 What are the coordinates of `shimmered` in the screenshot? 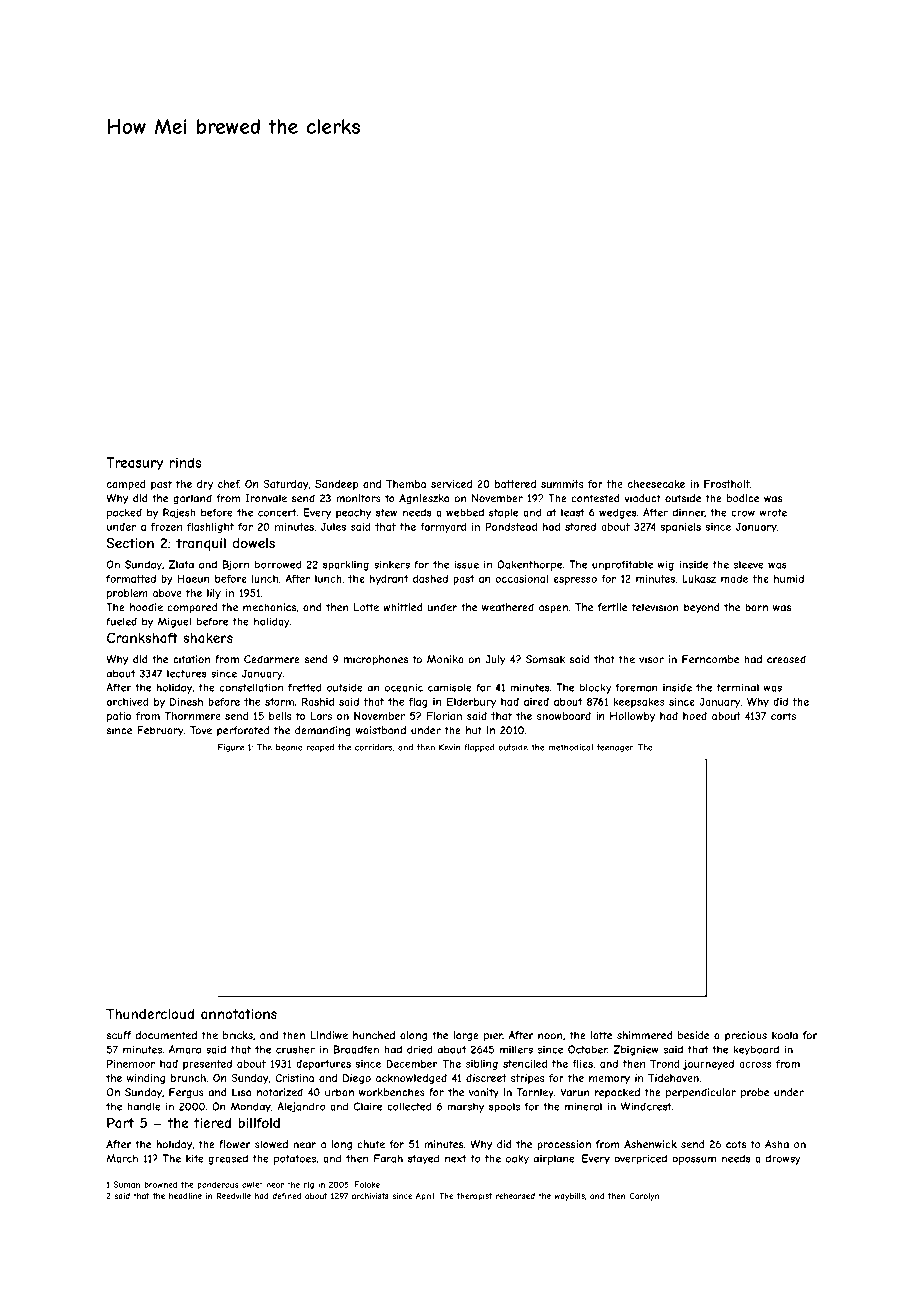 It's located at (645, 1035).
